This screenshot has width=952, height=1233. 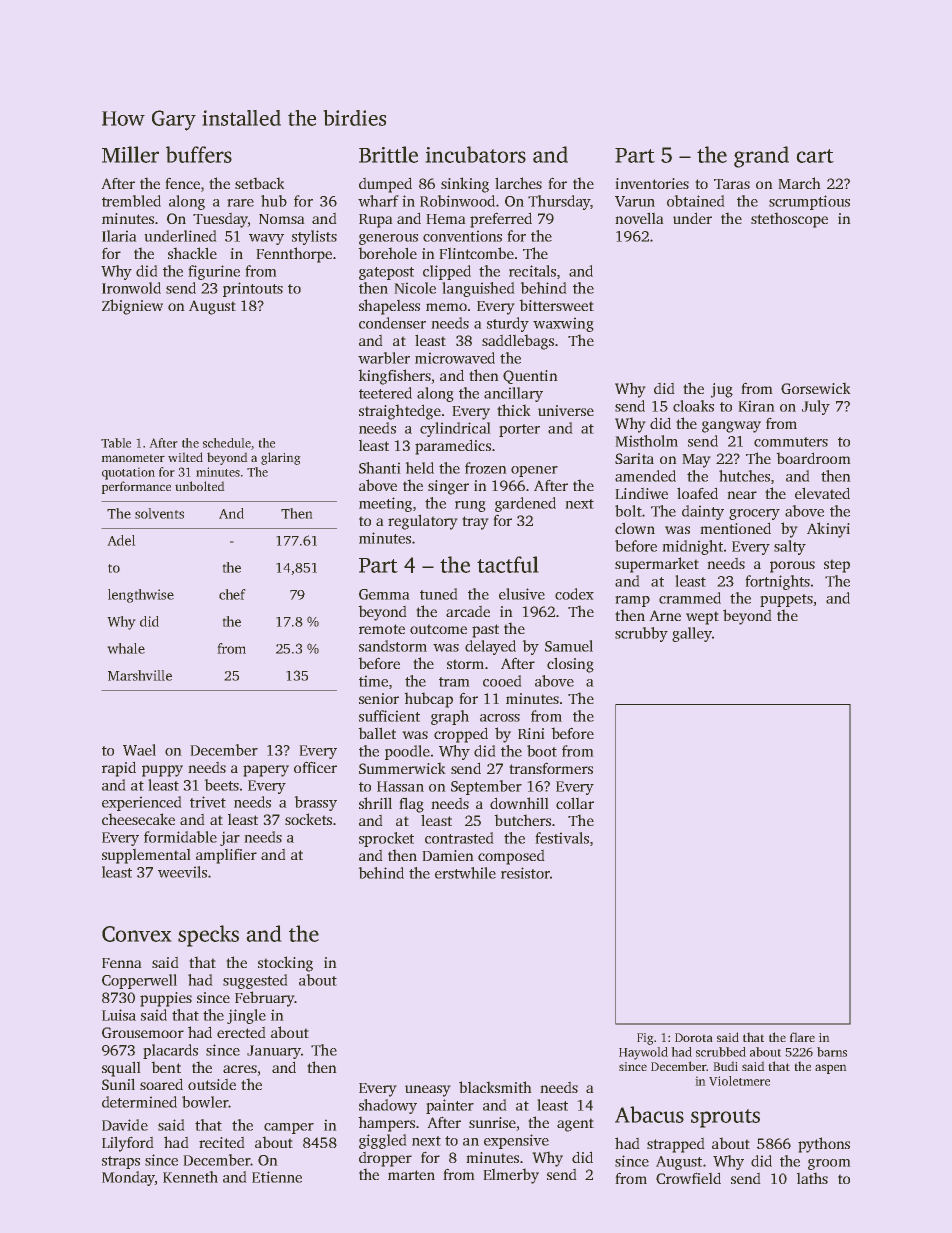 What do you see at coordinates (130, 154) in the screenshot?
I see `Miller` at bounding box center [130, 154].
